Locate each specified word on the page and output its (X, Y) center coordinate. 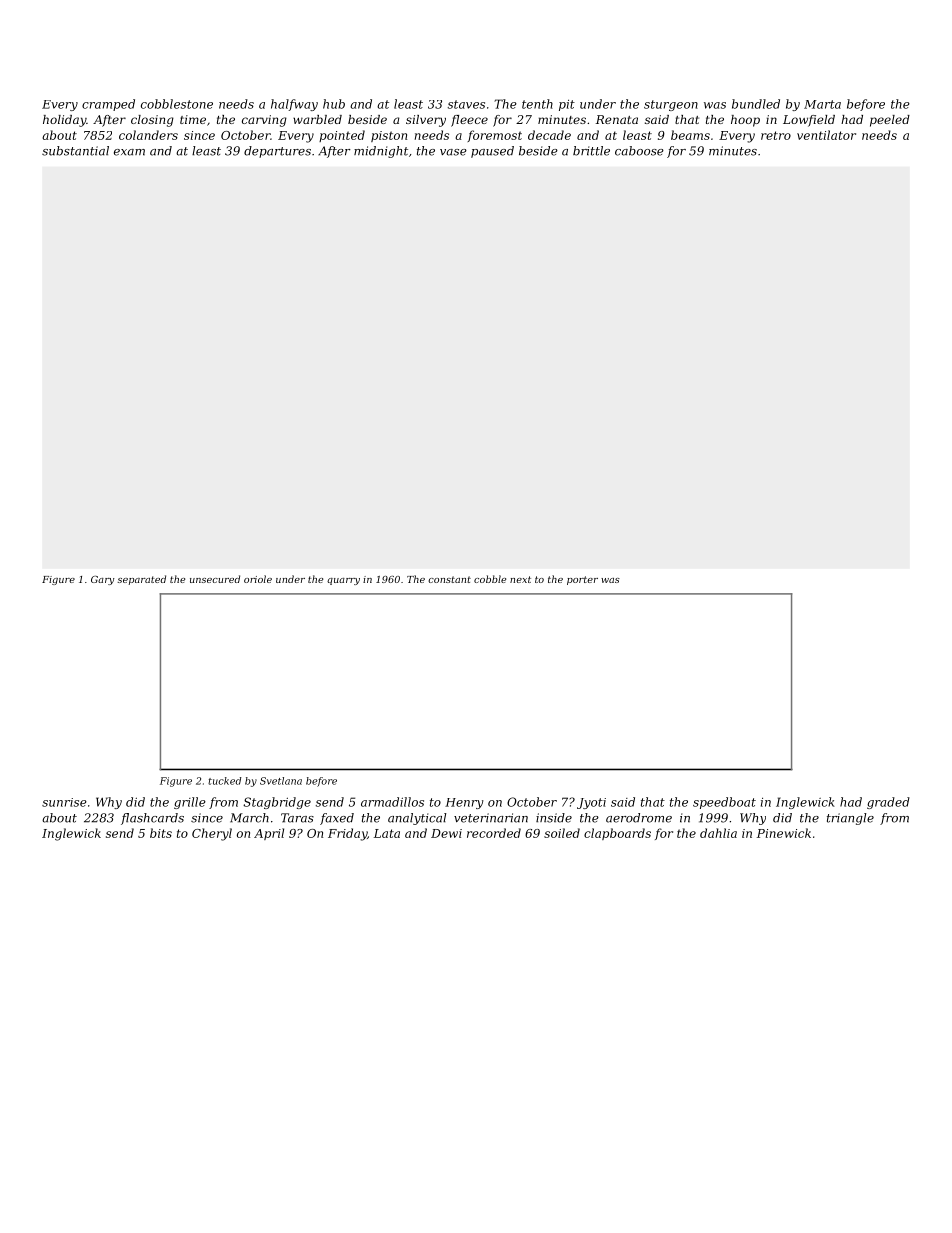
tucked (225, 781)
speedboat (724, 803)
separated (141, 580)
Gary (103, 580)
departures (277, 152)
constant (449, 579)
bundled (756, 104)
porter (582, 580)
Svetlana (281, 781)
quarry (343, 581)
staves (466, 104)
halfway (294, 105)
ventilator (826, 135)
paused (492, 152)
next (520, 579)
